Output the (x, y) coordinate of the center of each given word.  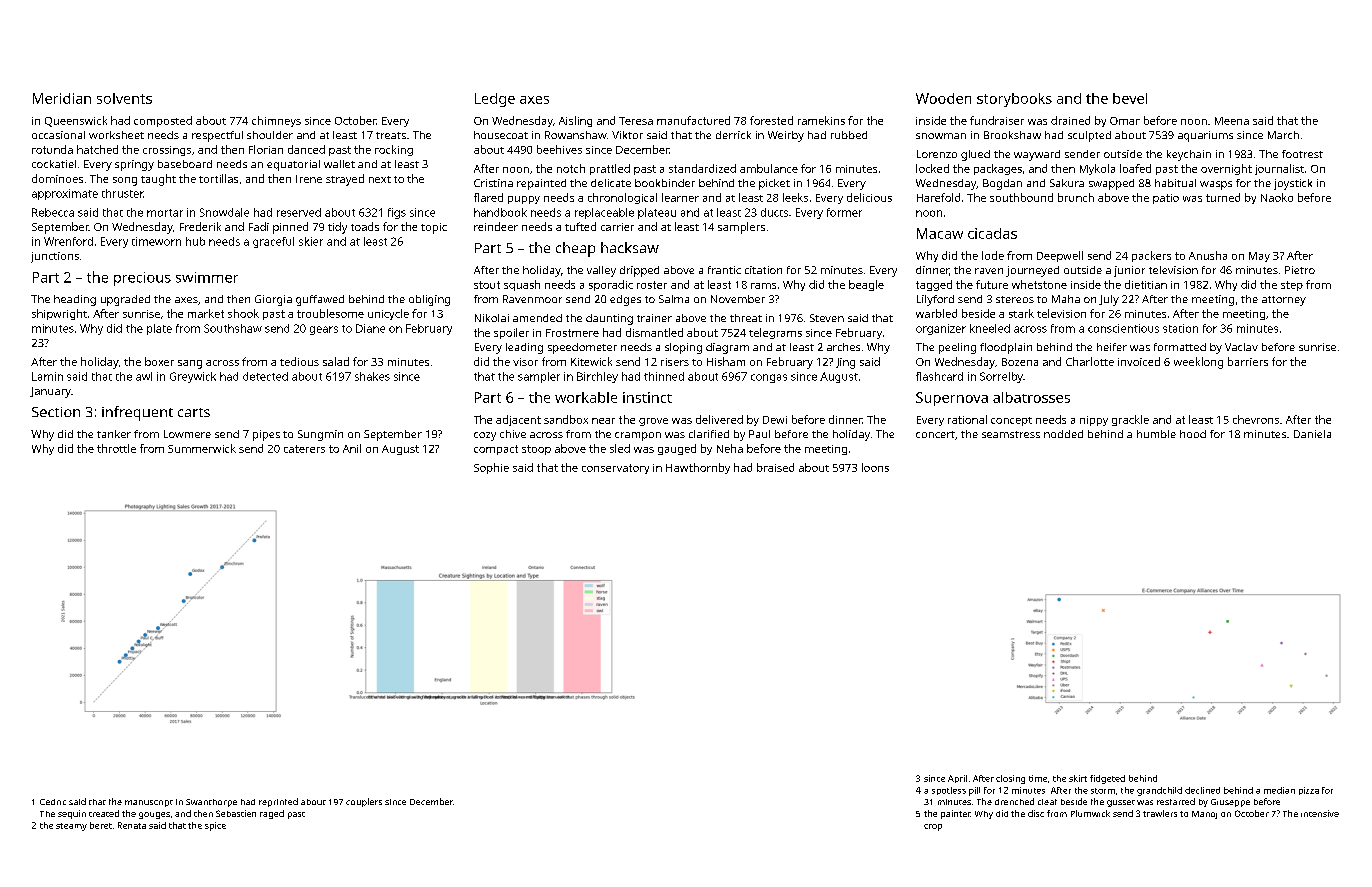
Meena (1232, 121)
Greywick (193, 377)
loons (875, 467)
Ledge (495, 100)
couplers (364, 802)
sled (620, 448)
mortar (165, 213)
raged (272, 814)
